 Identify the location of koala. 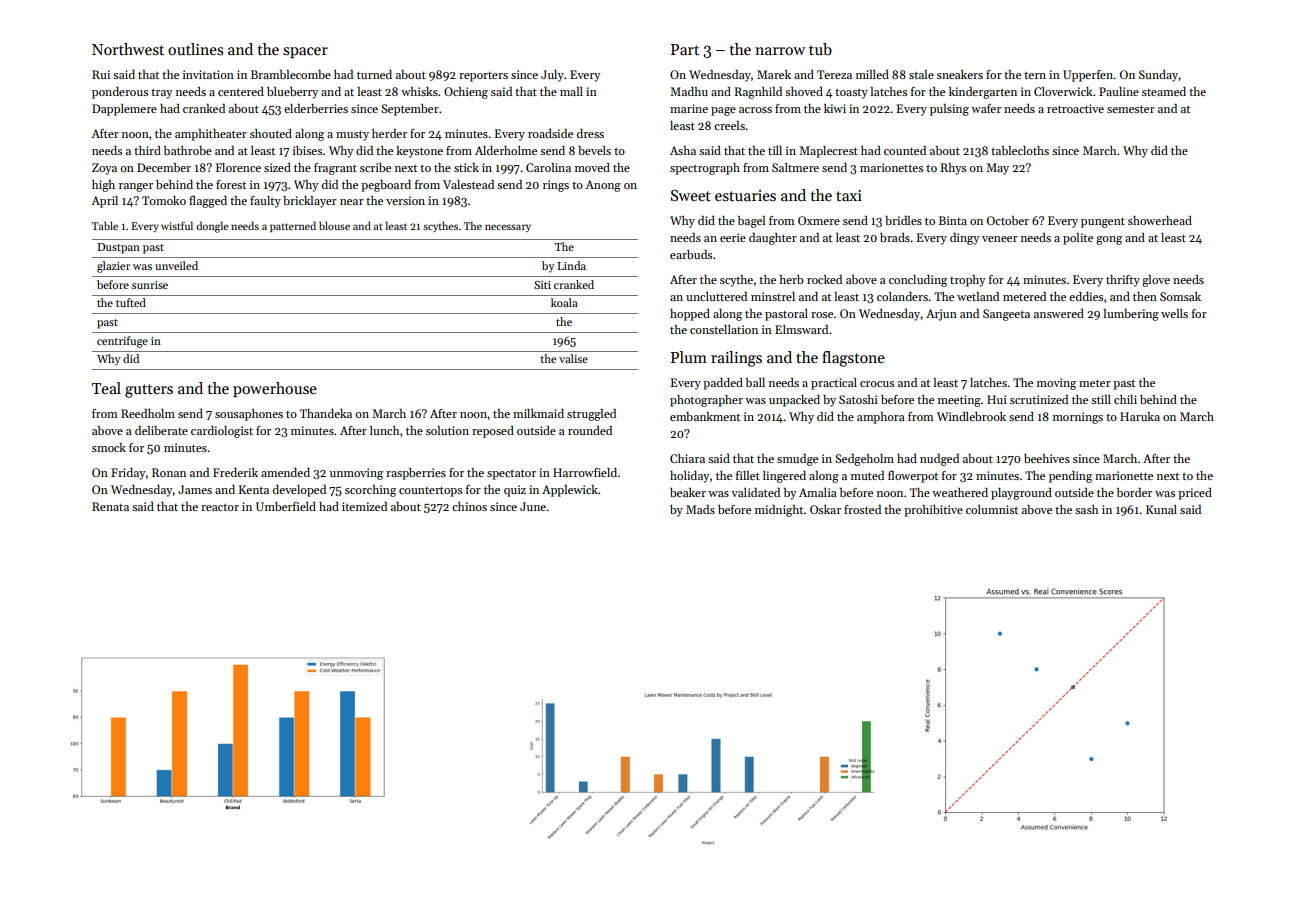
(564, 302).
